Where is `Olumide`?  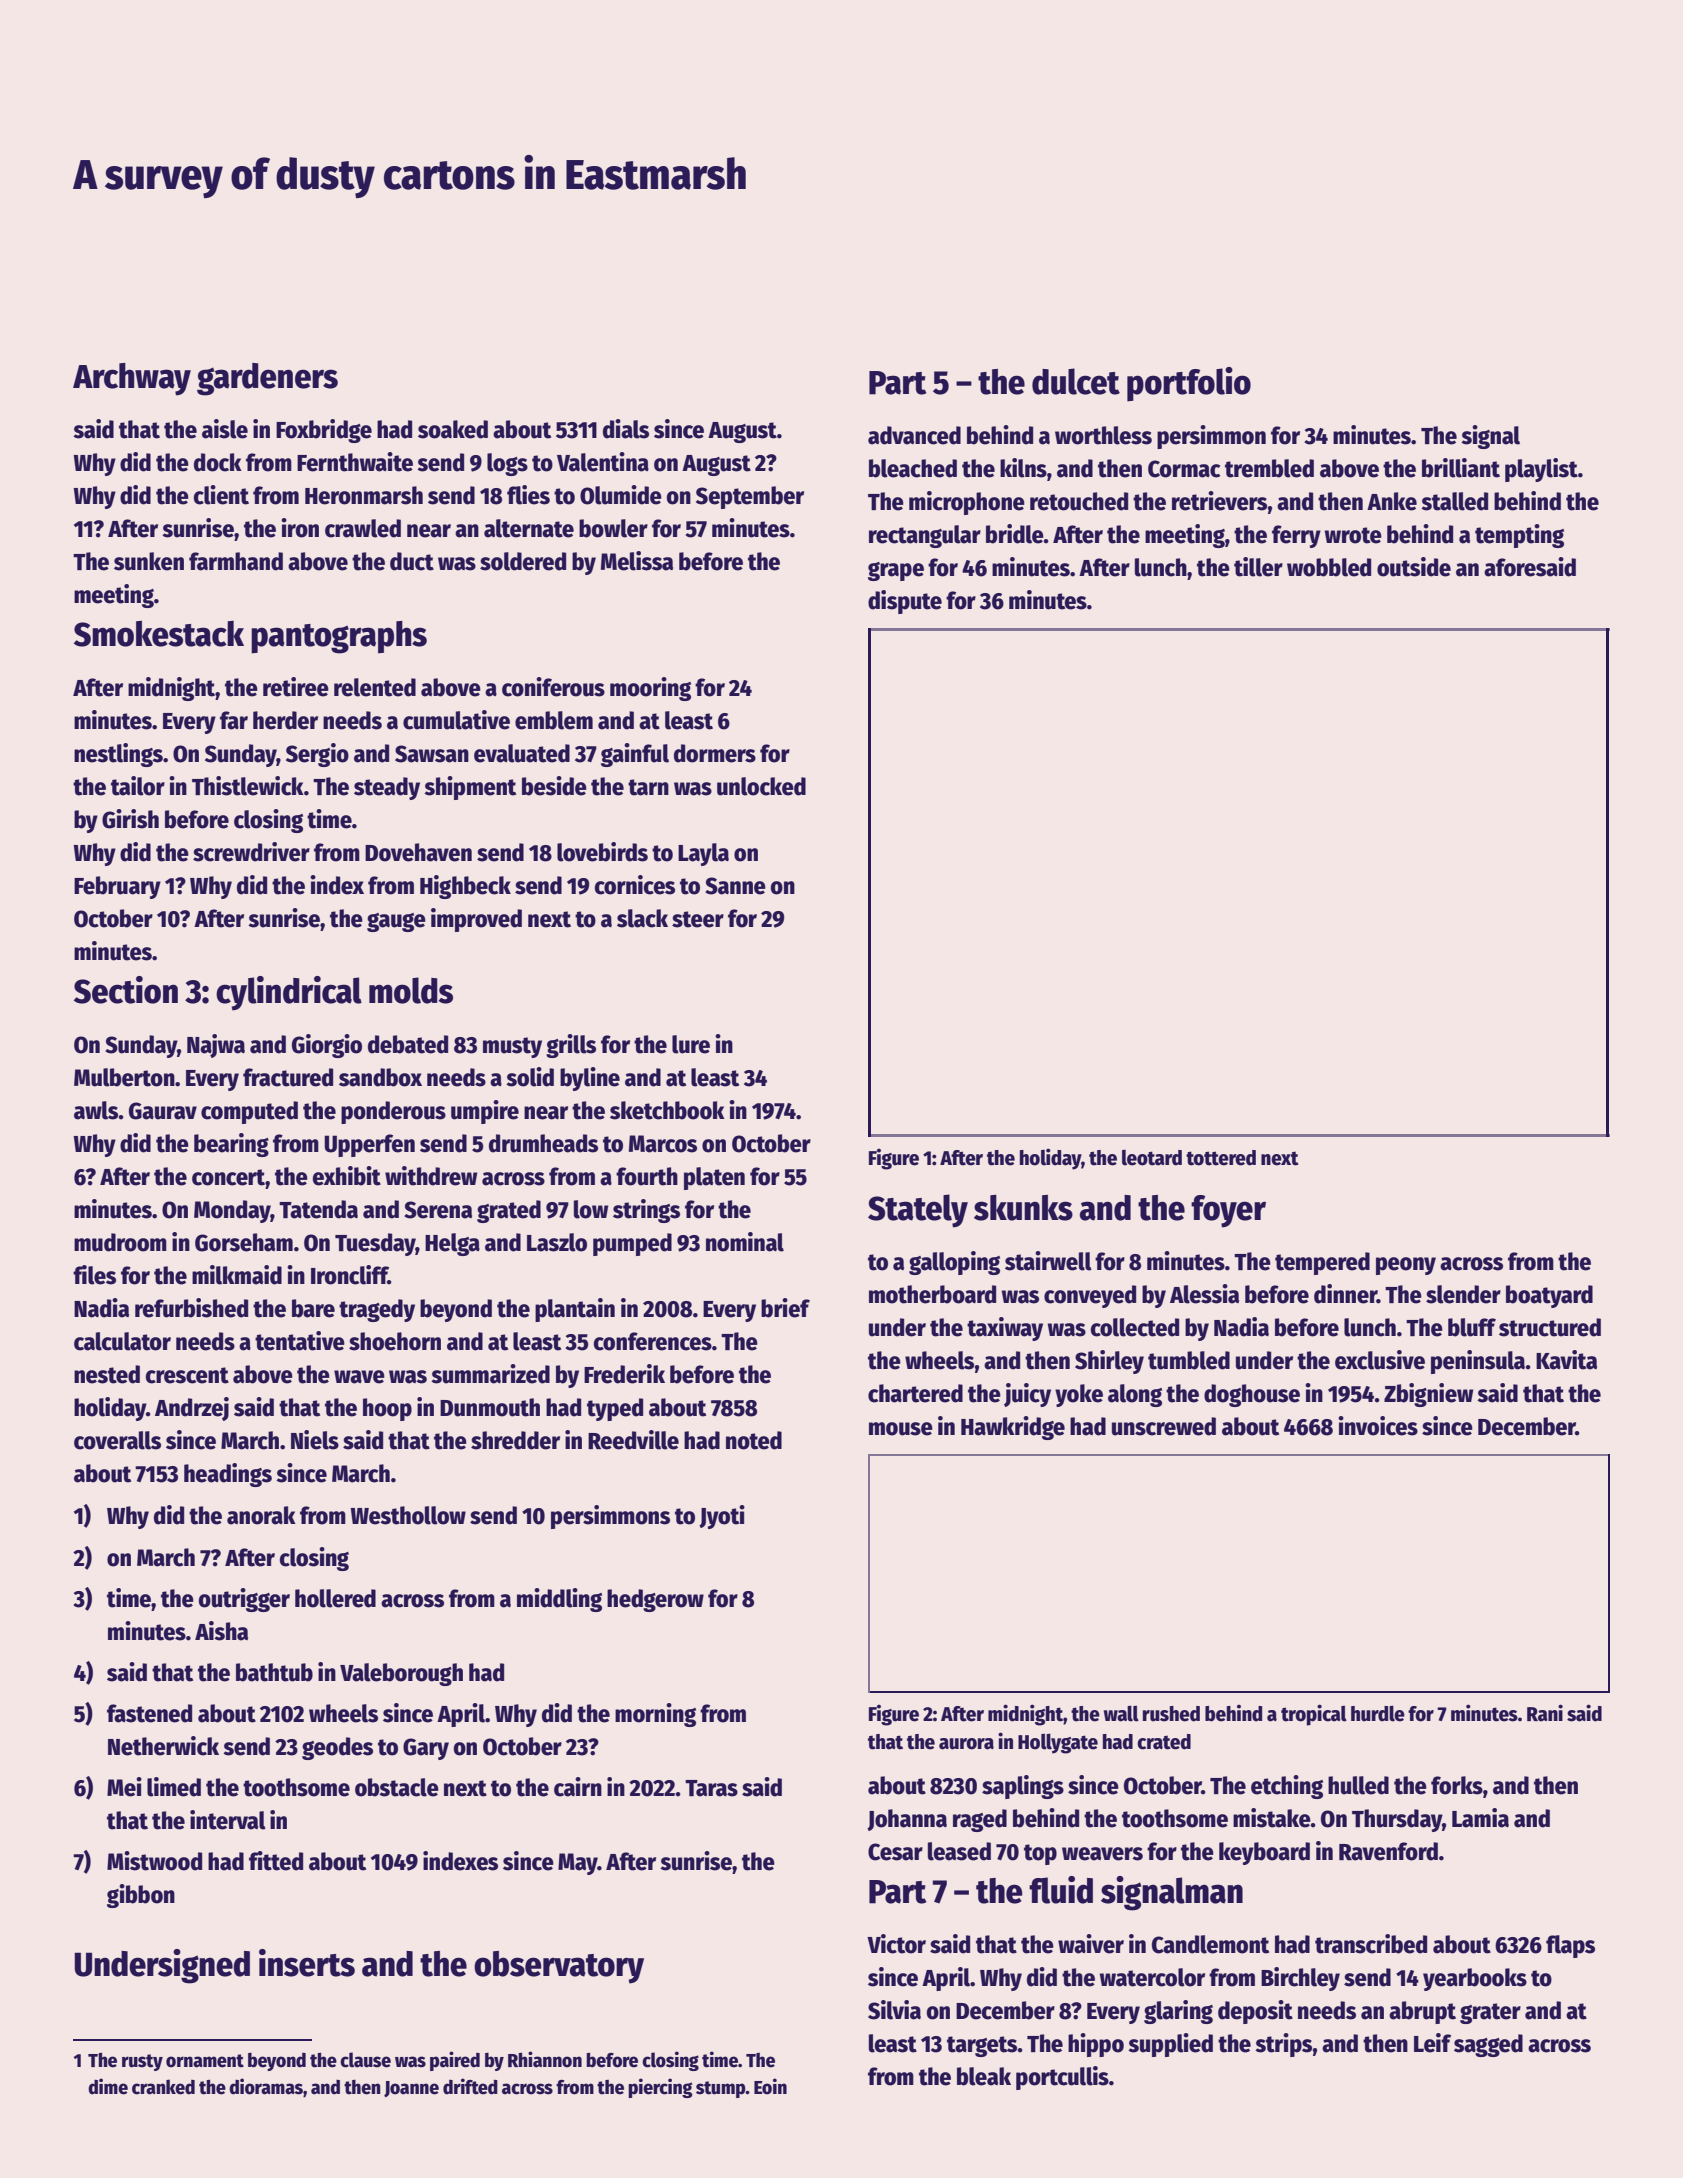
Olumide is located at coordinates (621, 495).
